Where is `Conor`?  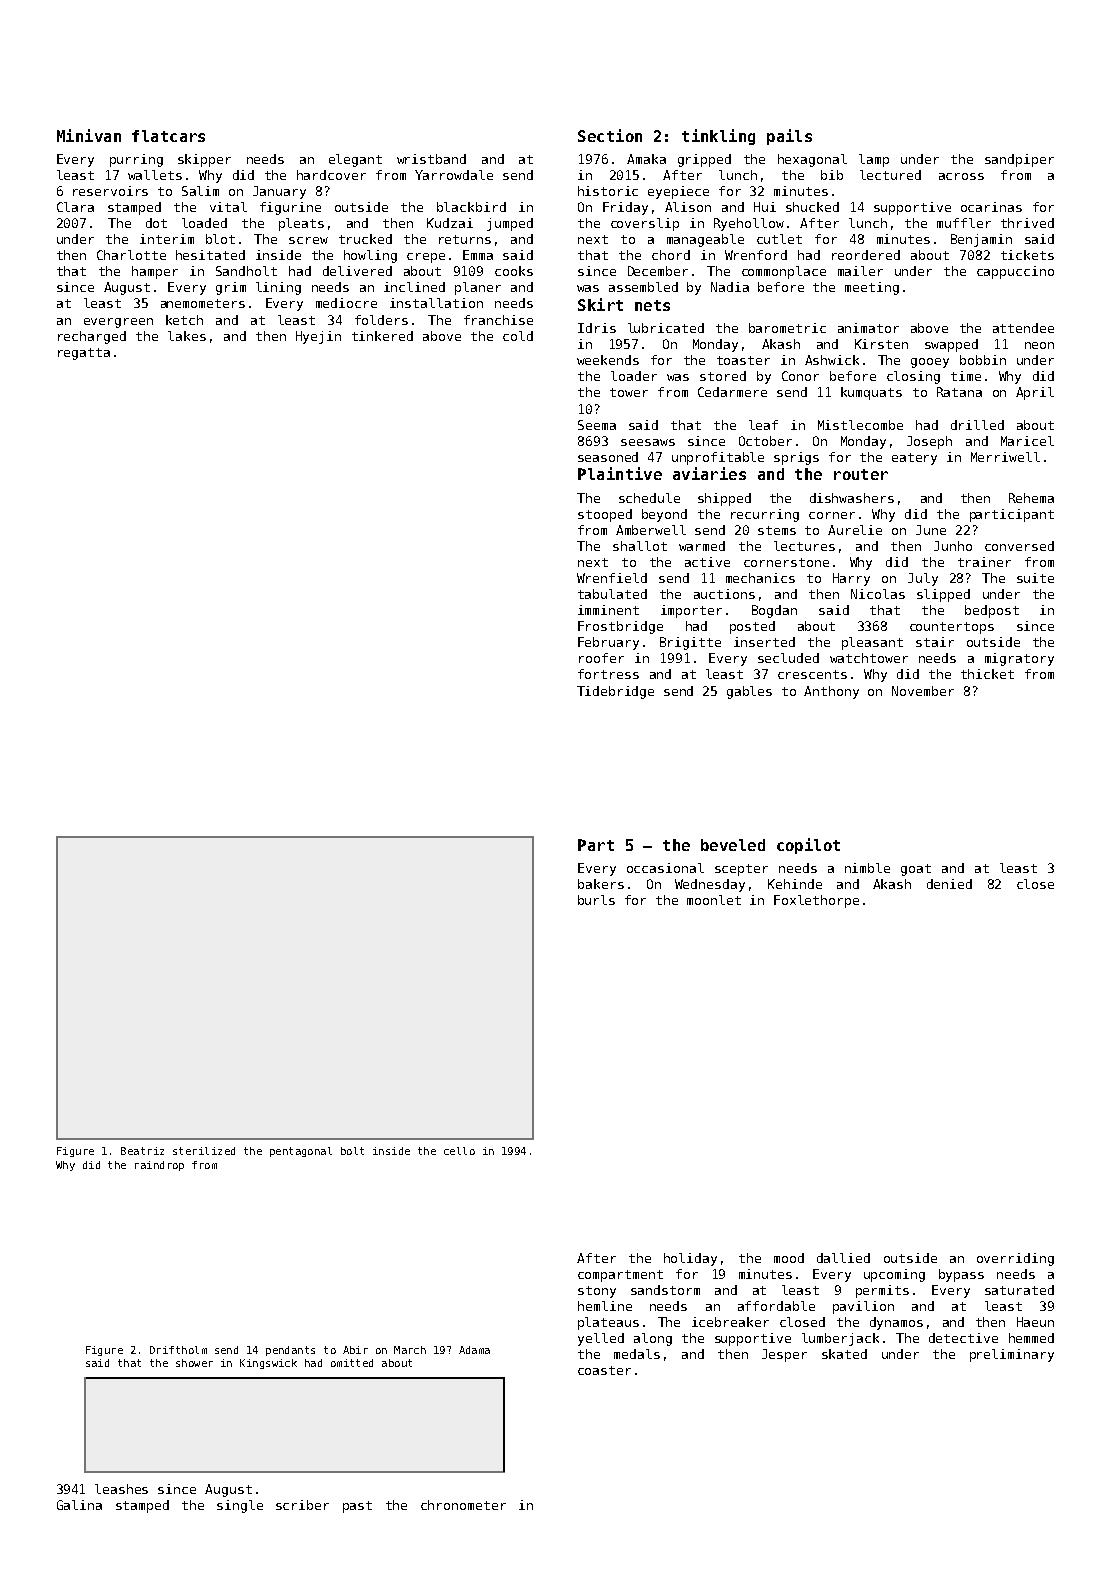 Conor is located at coordinates (800, 376).
